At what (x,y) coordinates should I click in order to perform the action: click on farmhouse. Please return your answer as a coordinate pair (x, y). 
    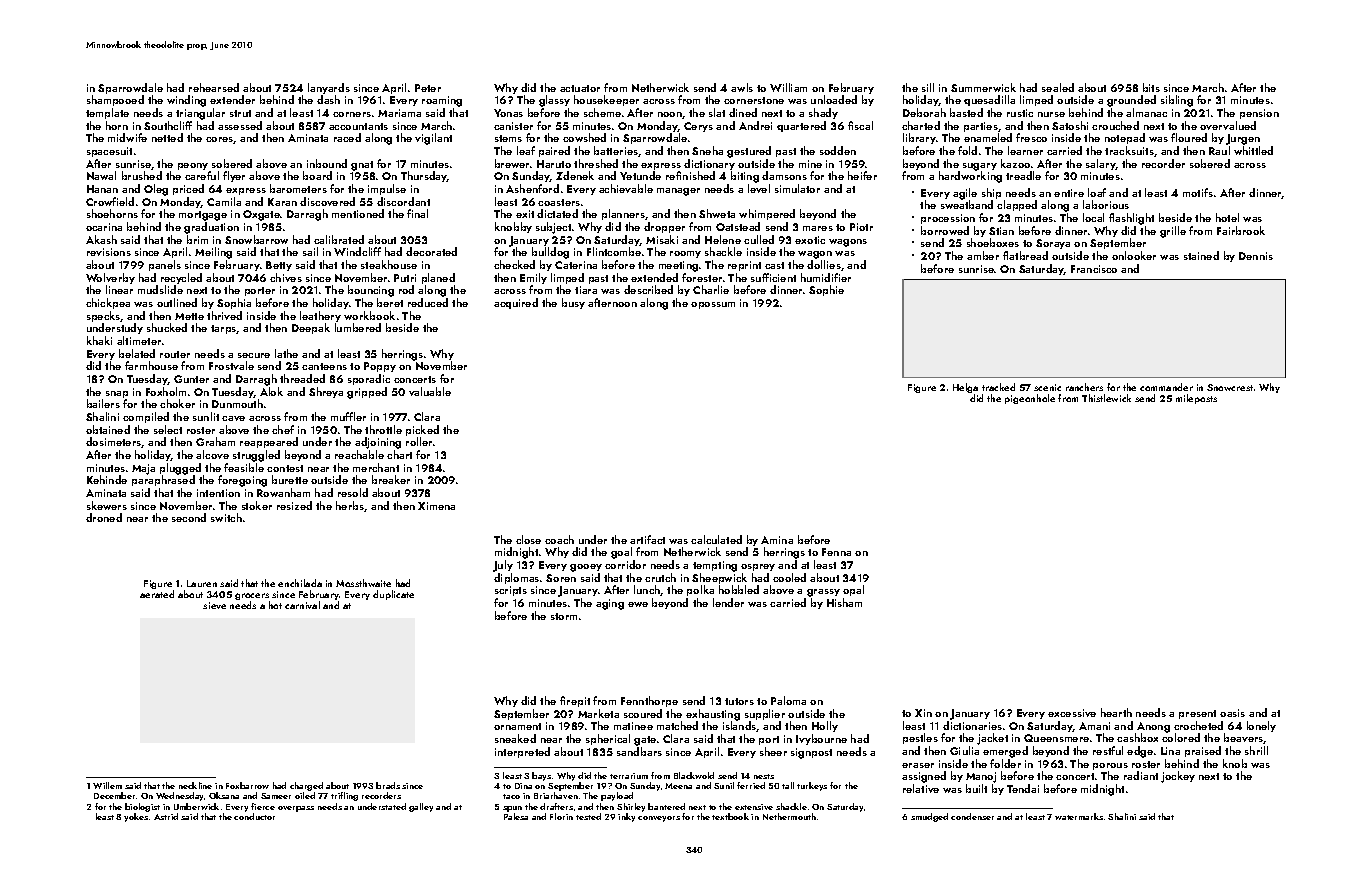
    Looking at the image, I should click on (151, 365).
